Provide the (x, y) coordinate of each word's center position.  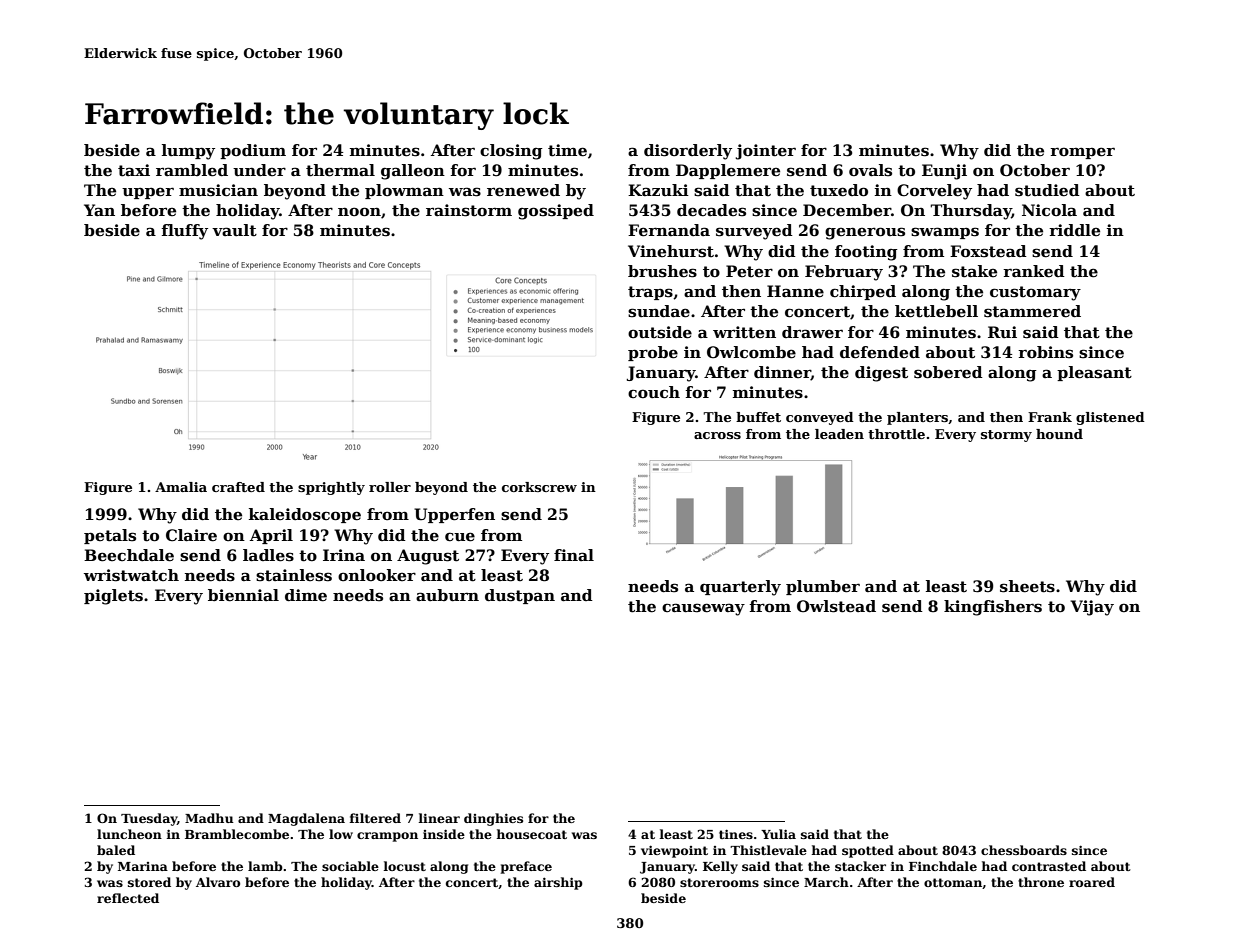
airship (558, 883)
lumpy (188, 152)
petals (110, 536)
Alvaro (218, 882)
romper (1082, 153)
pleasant (1094, 373)
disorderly (688, 152)
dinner (782, 373)
